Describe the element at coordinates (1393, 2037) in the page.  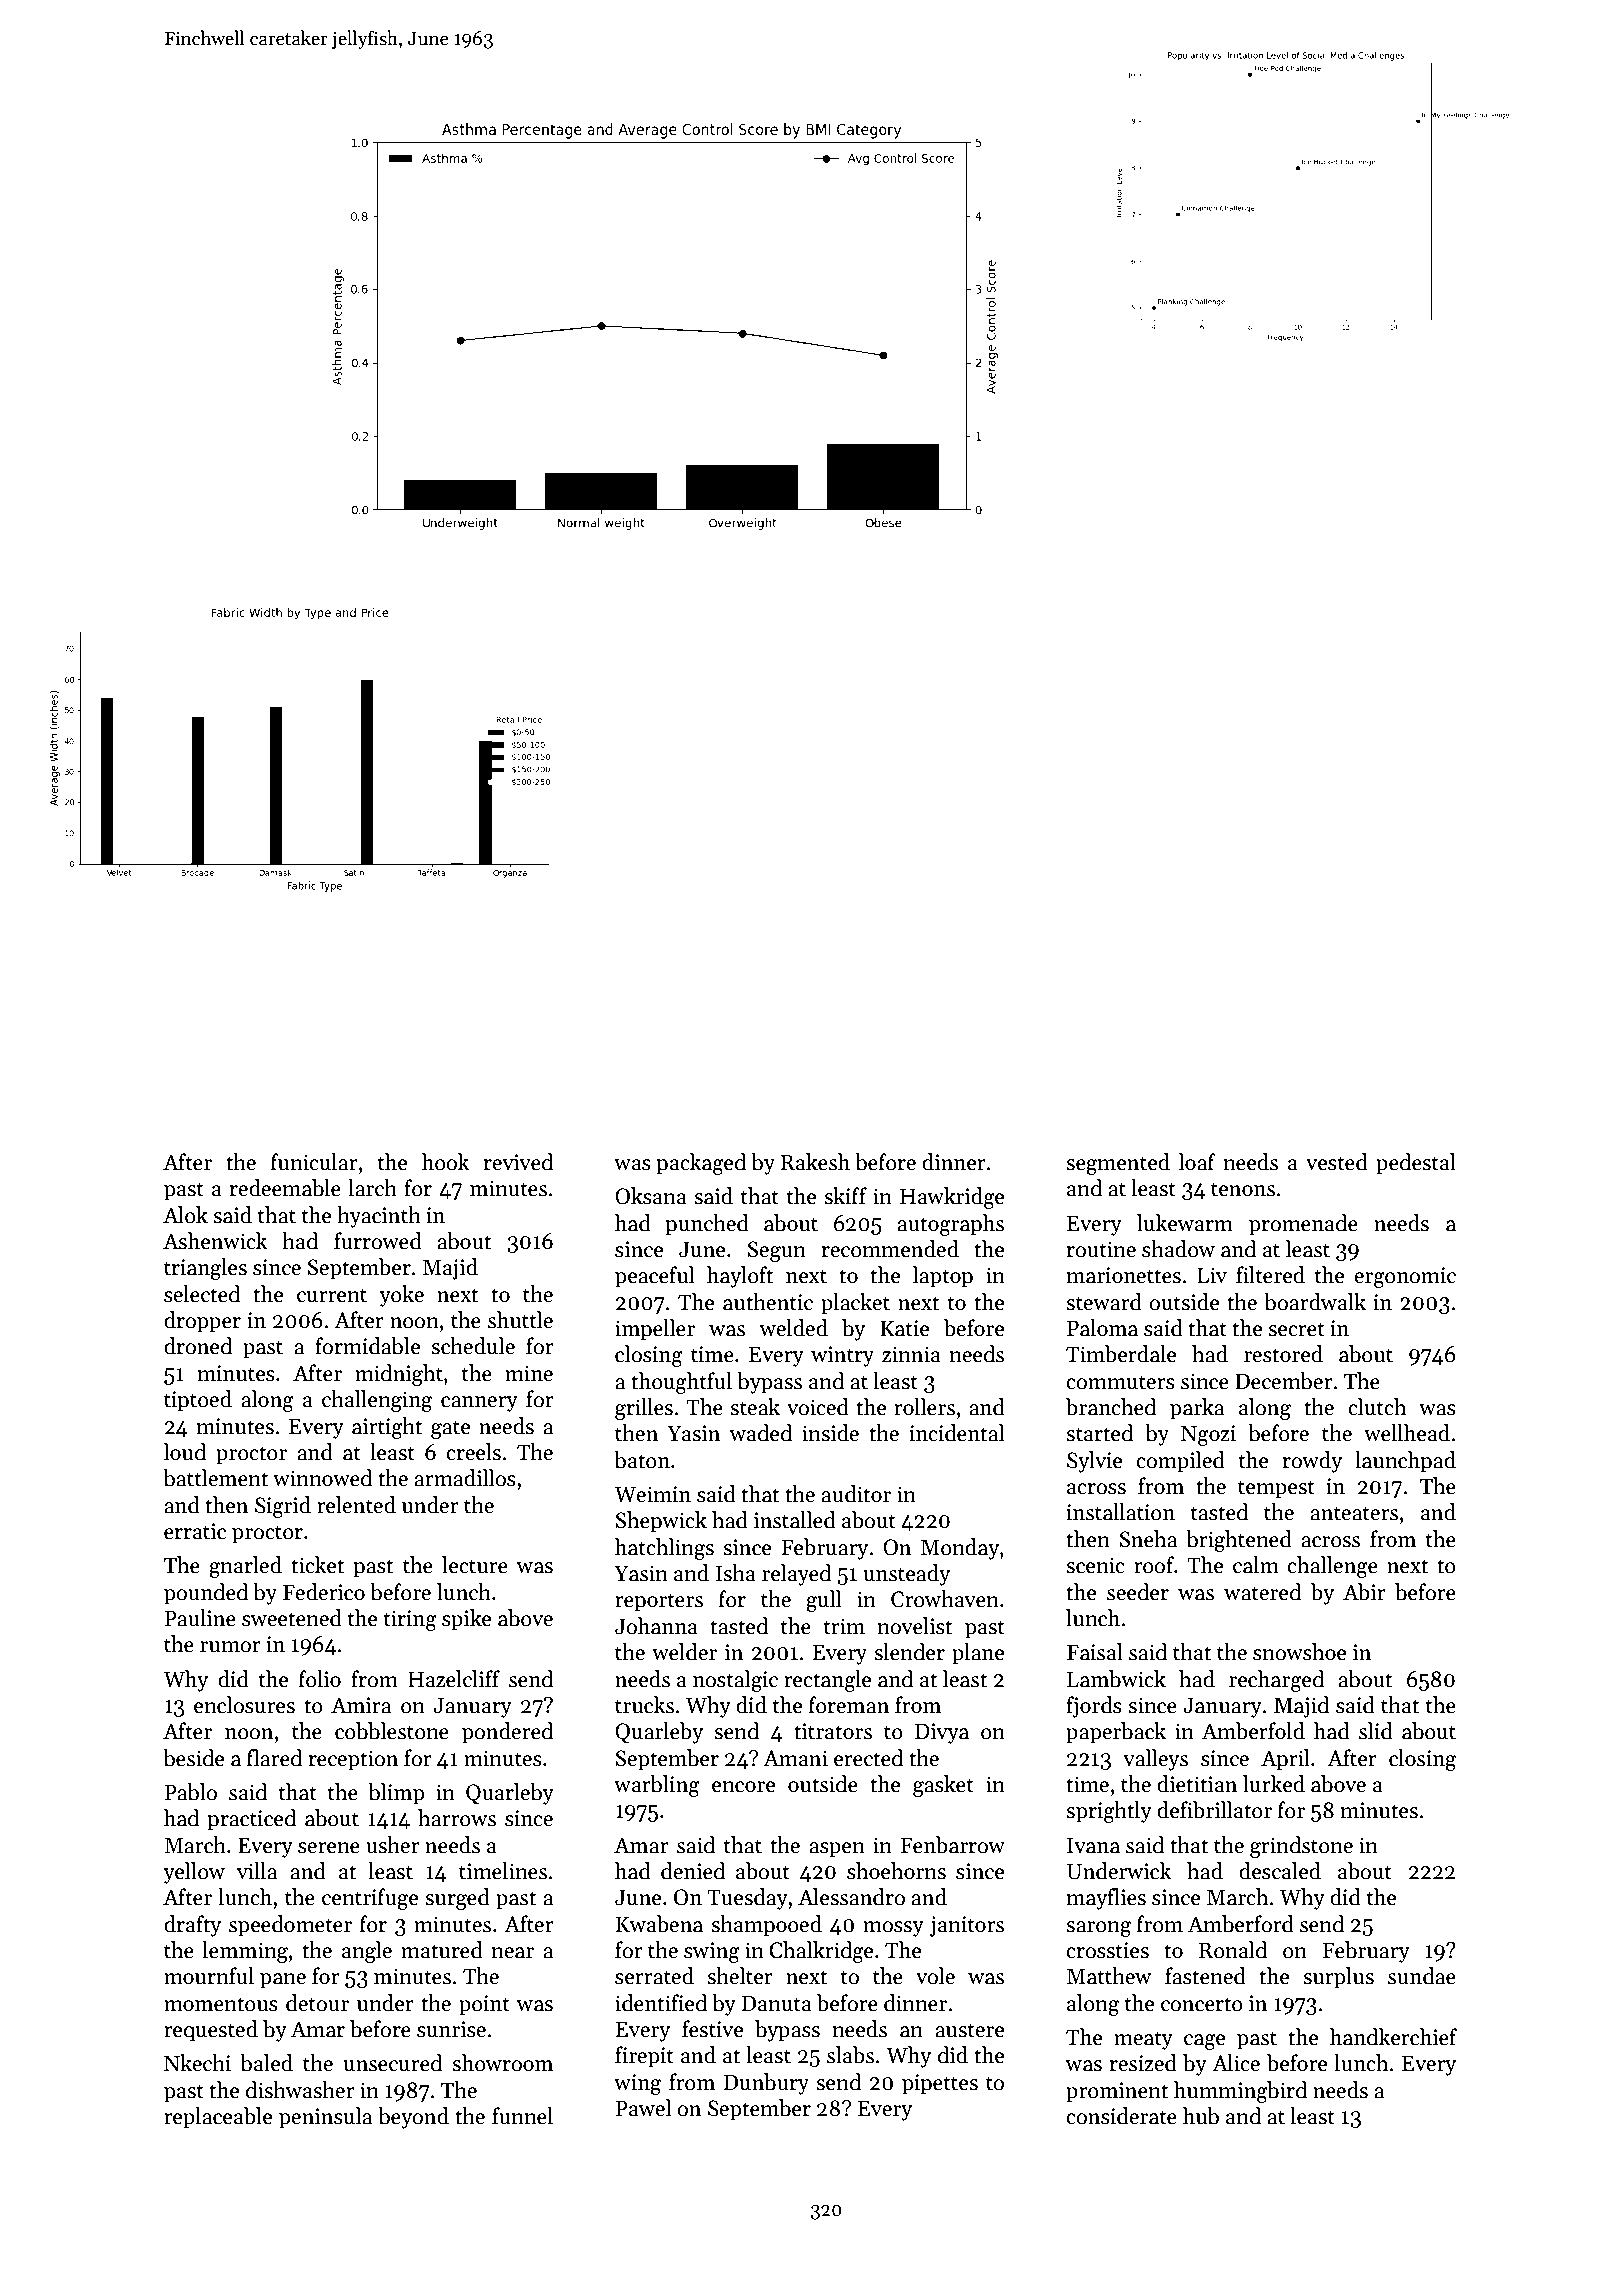
I see `handkerchief` at that location.
